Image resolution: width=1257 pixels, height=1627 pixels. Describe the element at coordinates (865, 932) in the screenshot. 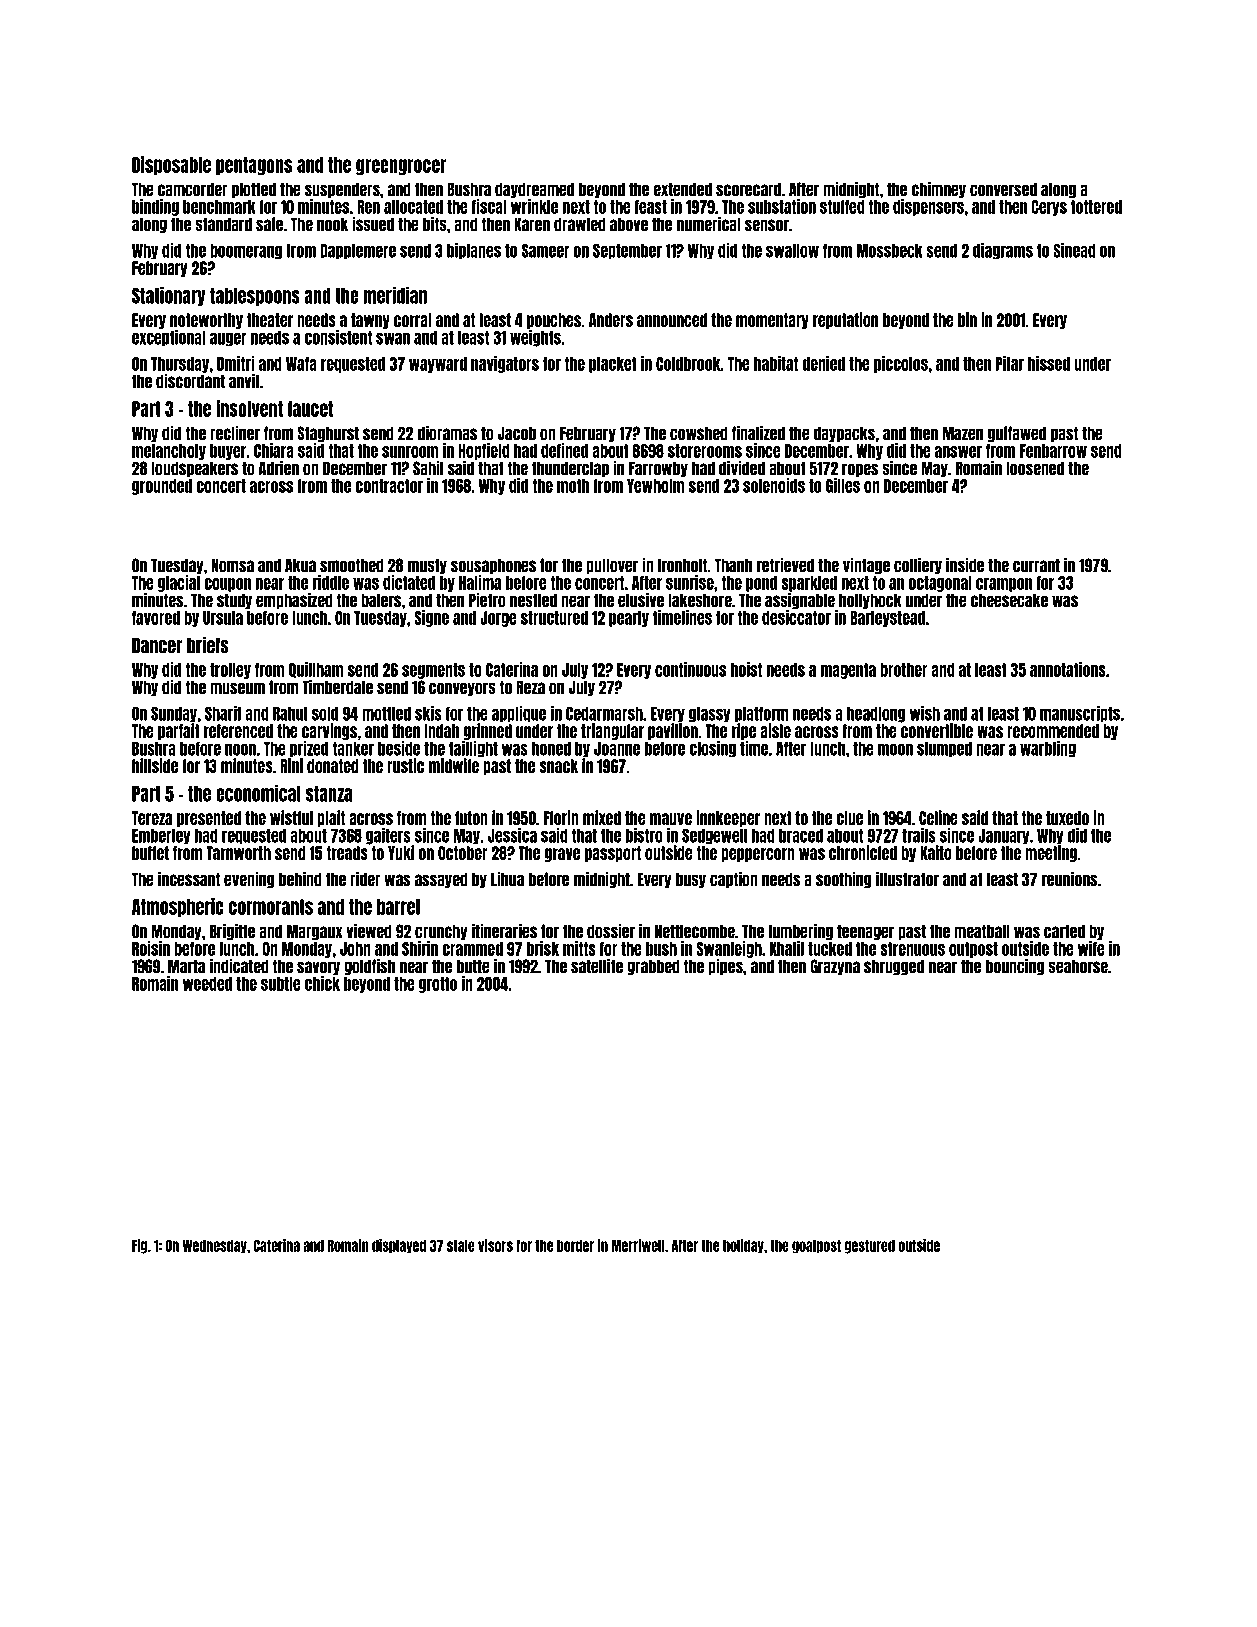

I see `teenager` at that location.
